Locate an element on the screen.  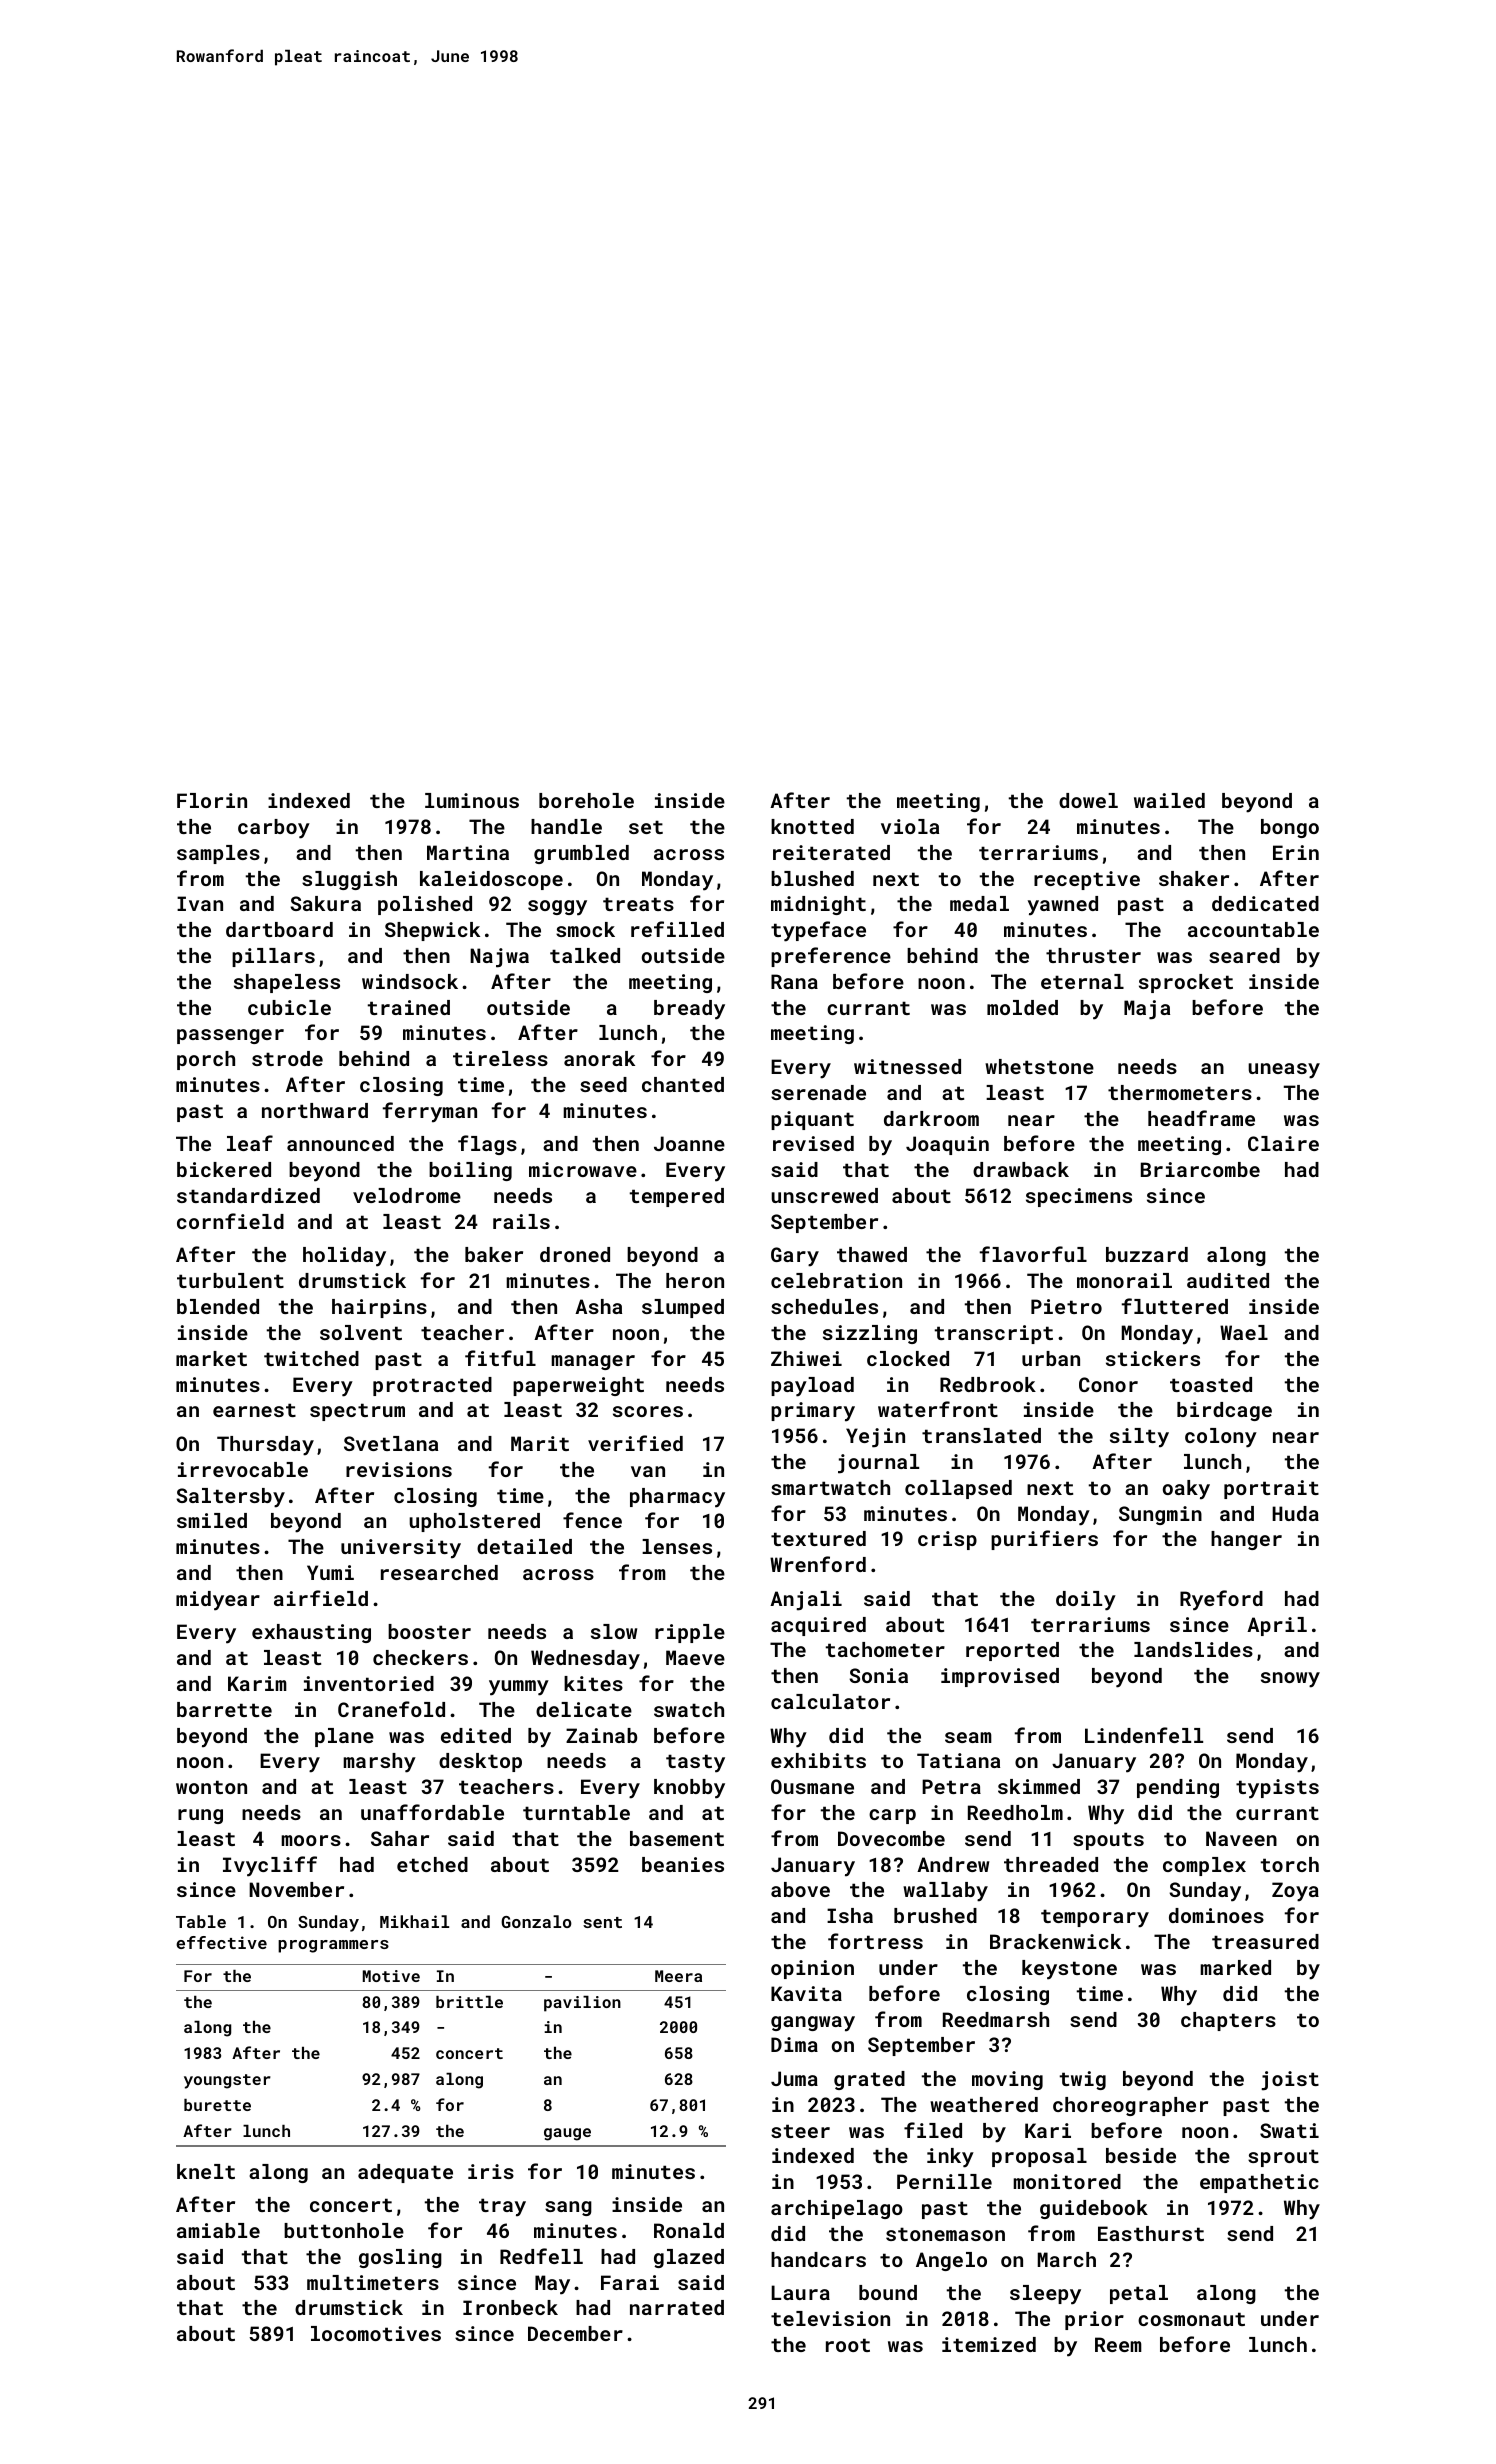
preference is located at coordinates (831, 957).
